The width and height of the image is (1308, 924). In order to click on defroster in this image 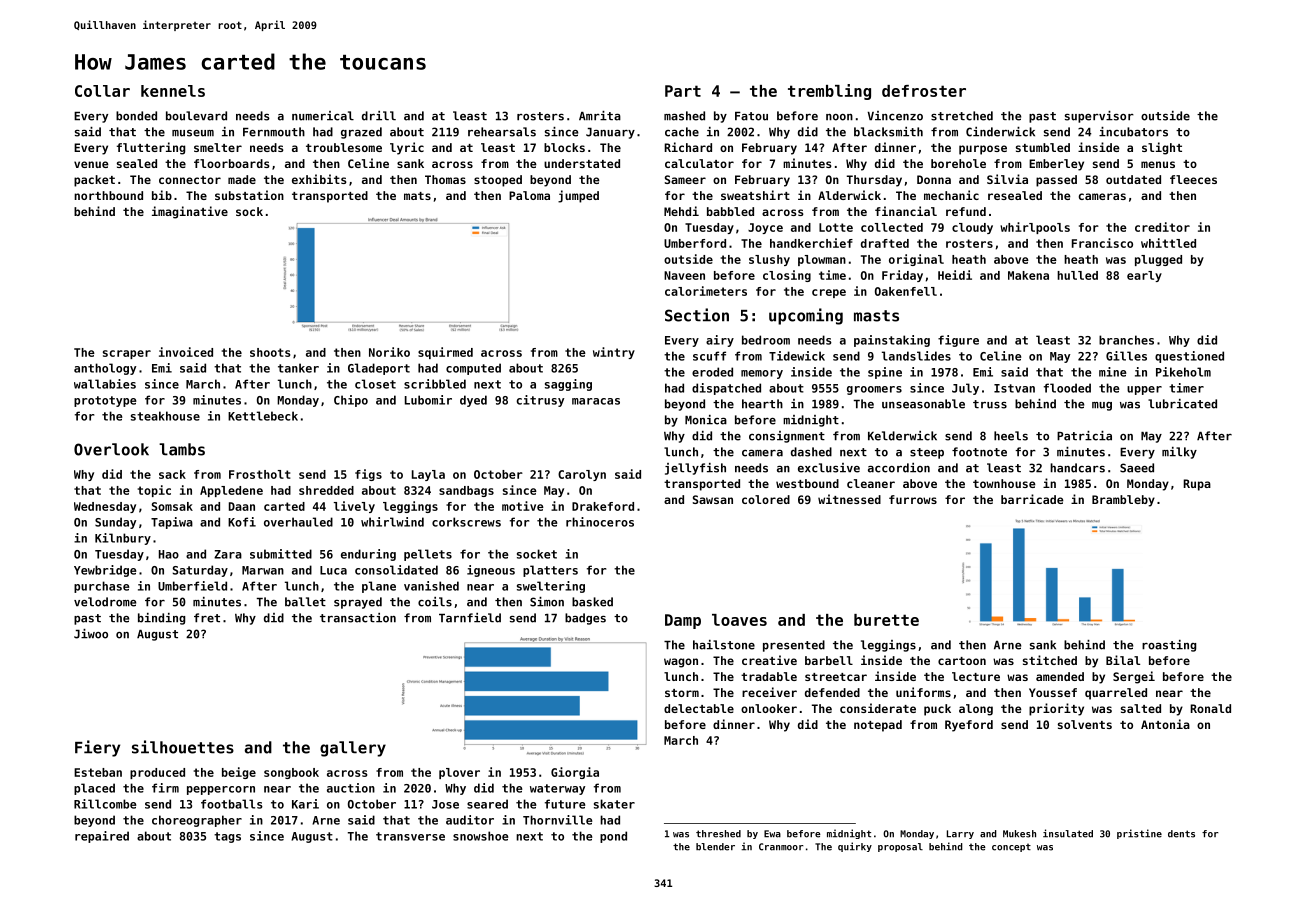, I will do `click(924, 91)`.
